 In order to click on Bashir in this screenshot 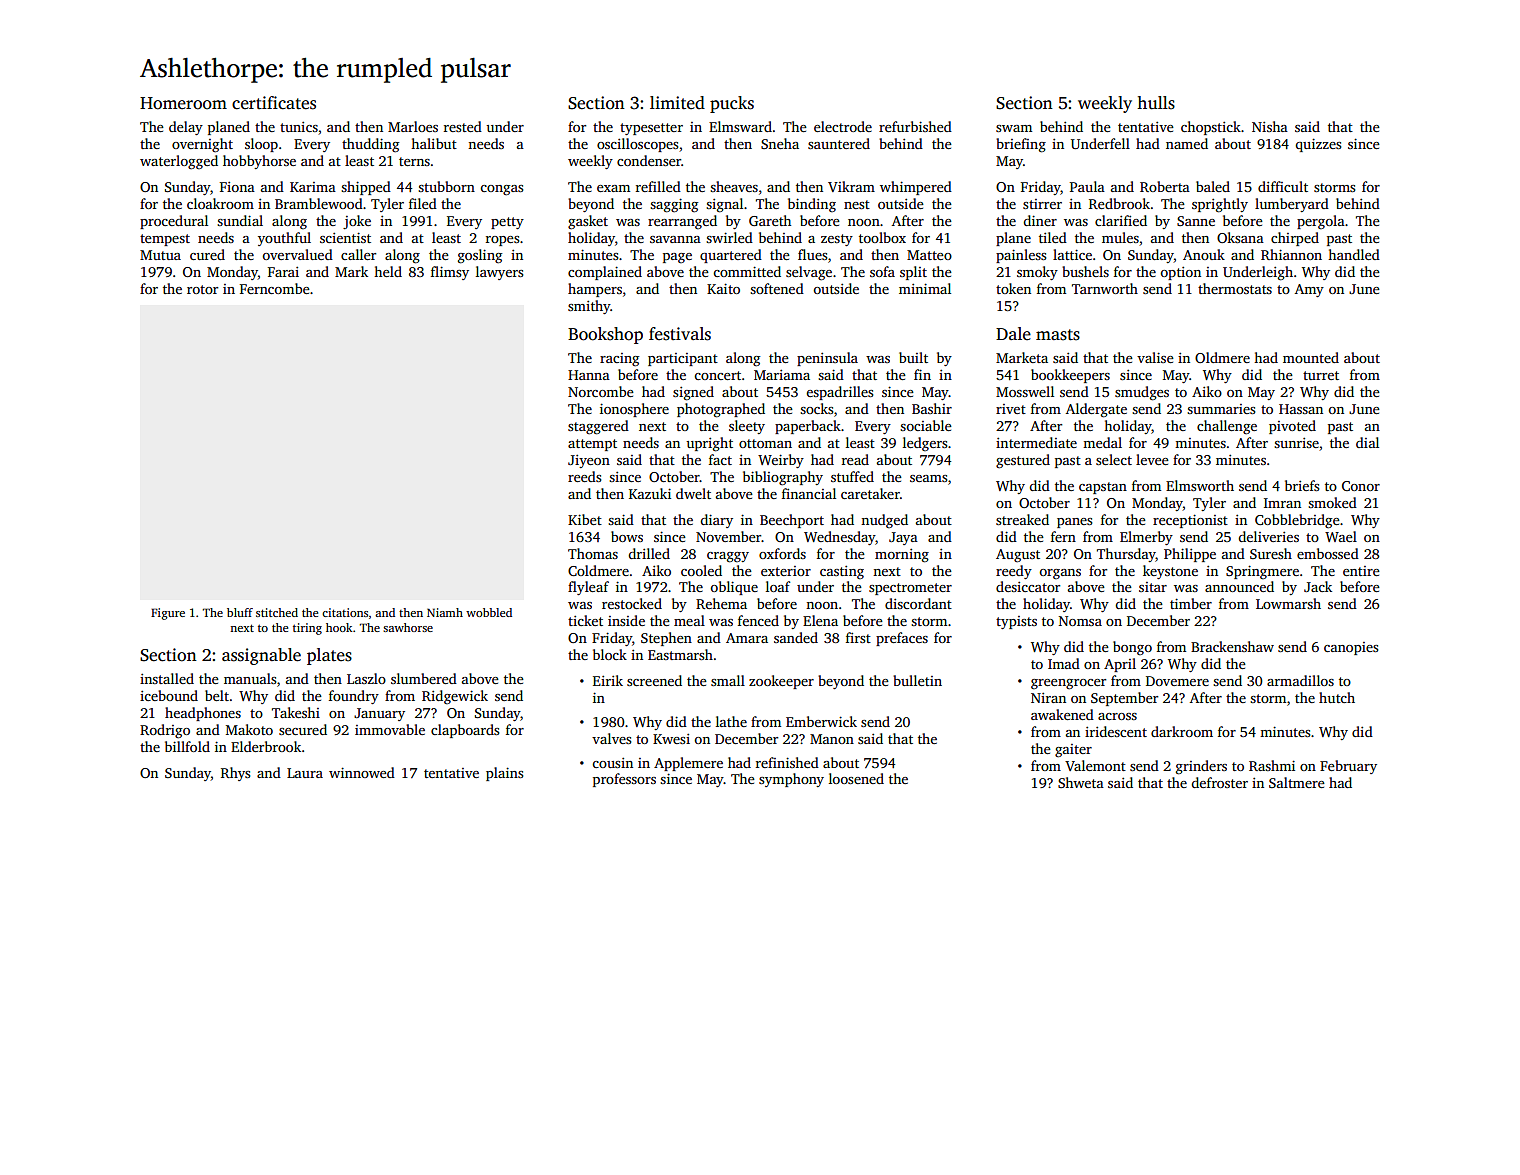, I will do `click(932, 408)`.
